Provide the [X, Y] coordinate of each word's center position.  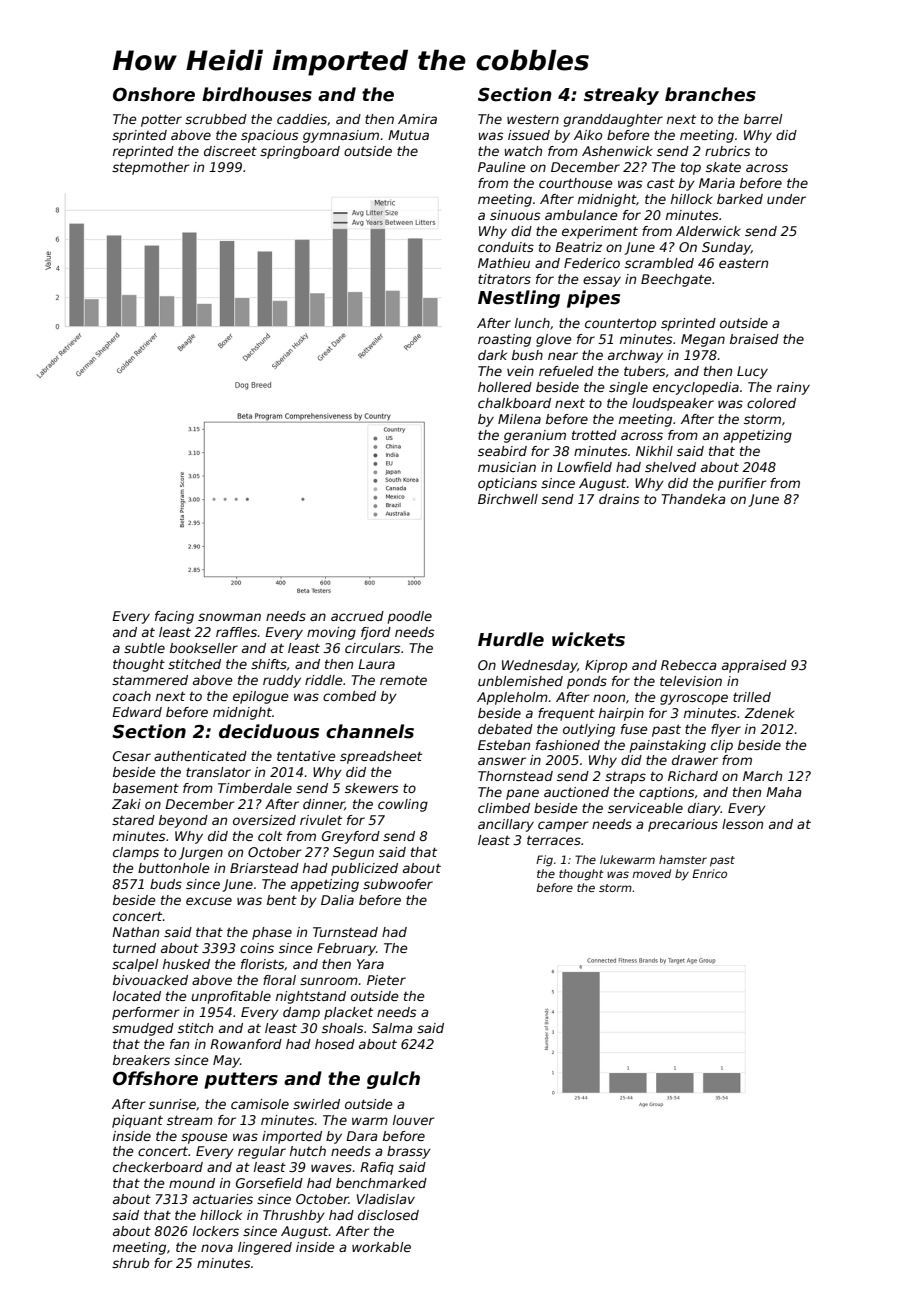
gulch [393, 1080]
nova [217, 1248]
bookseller [204, 648]
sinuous [515, 215]
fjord [376, 633]
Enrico [709, 873]
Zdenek [769, 713]
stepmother [151, 168]
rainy [793, 388]
